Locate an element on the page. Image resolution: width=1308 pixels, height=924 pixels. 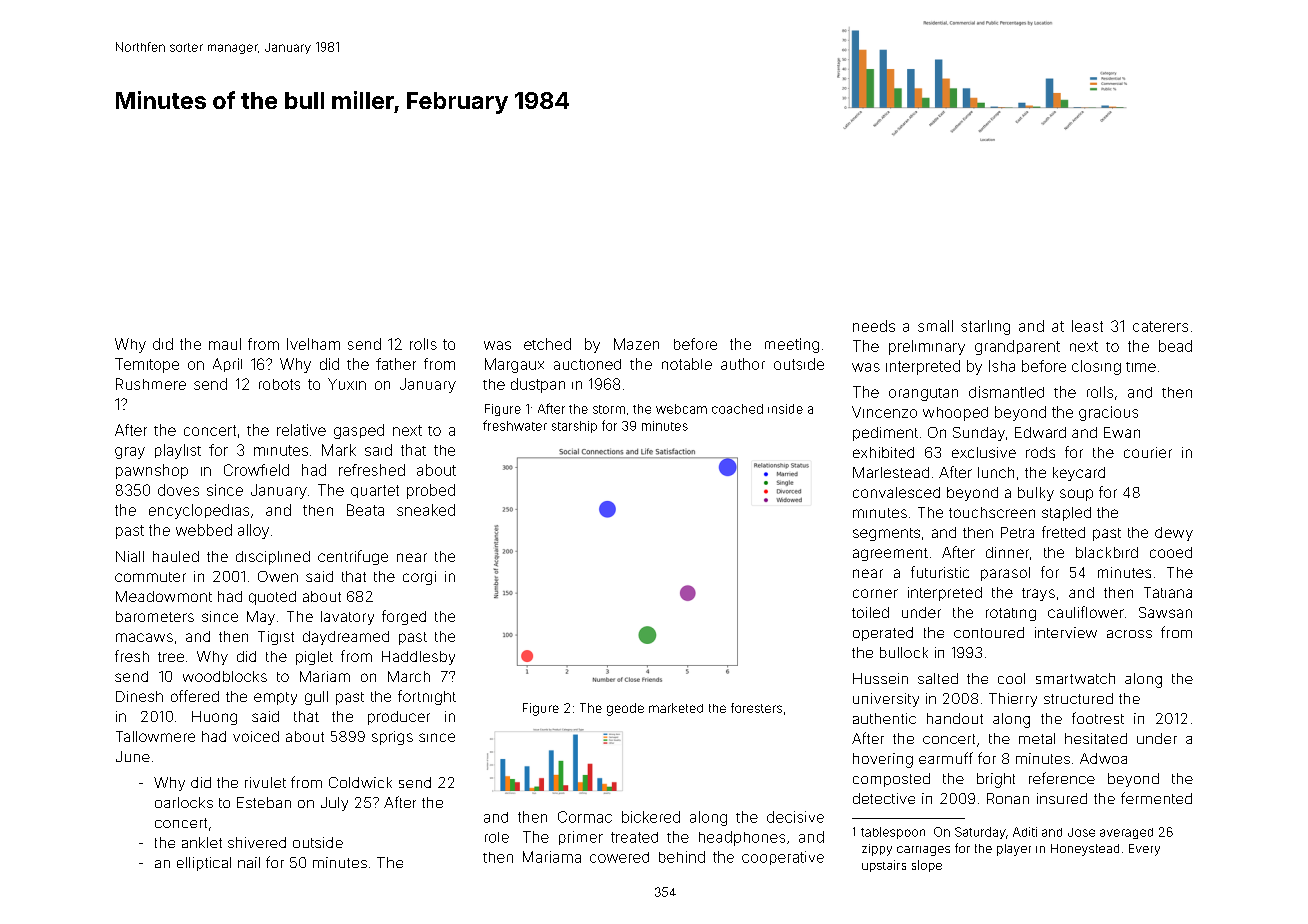
etched is located at coordinates (547, 344).
